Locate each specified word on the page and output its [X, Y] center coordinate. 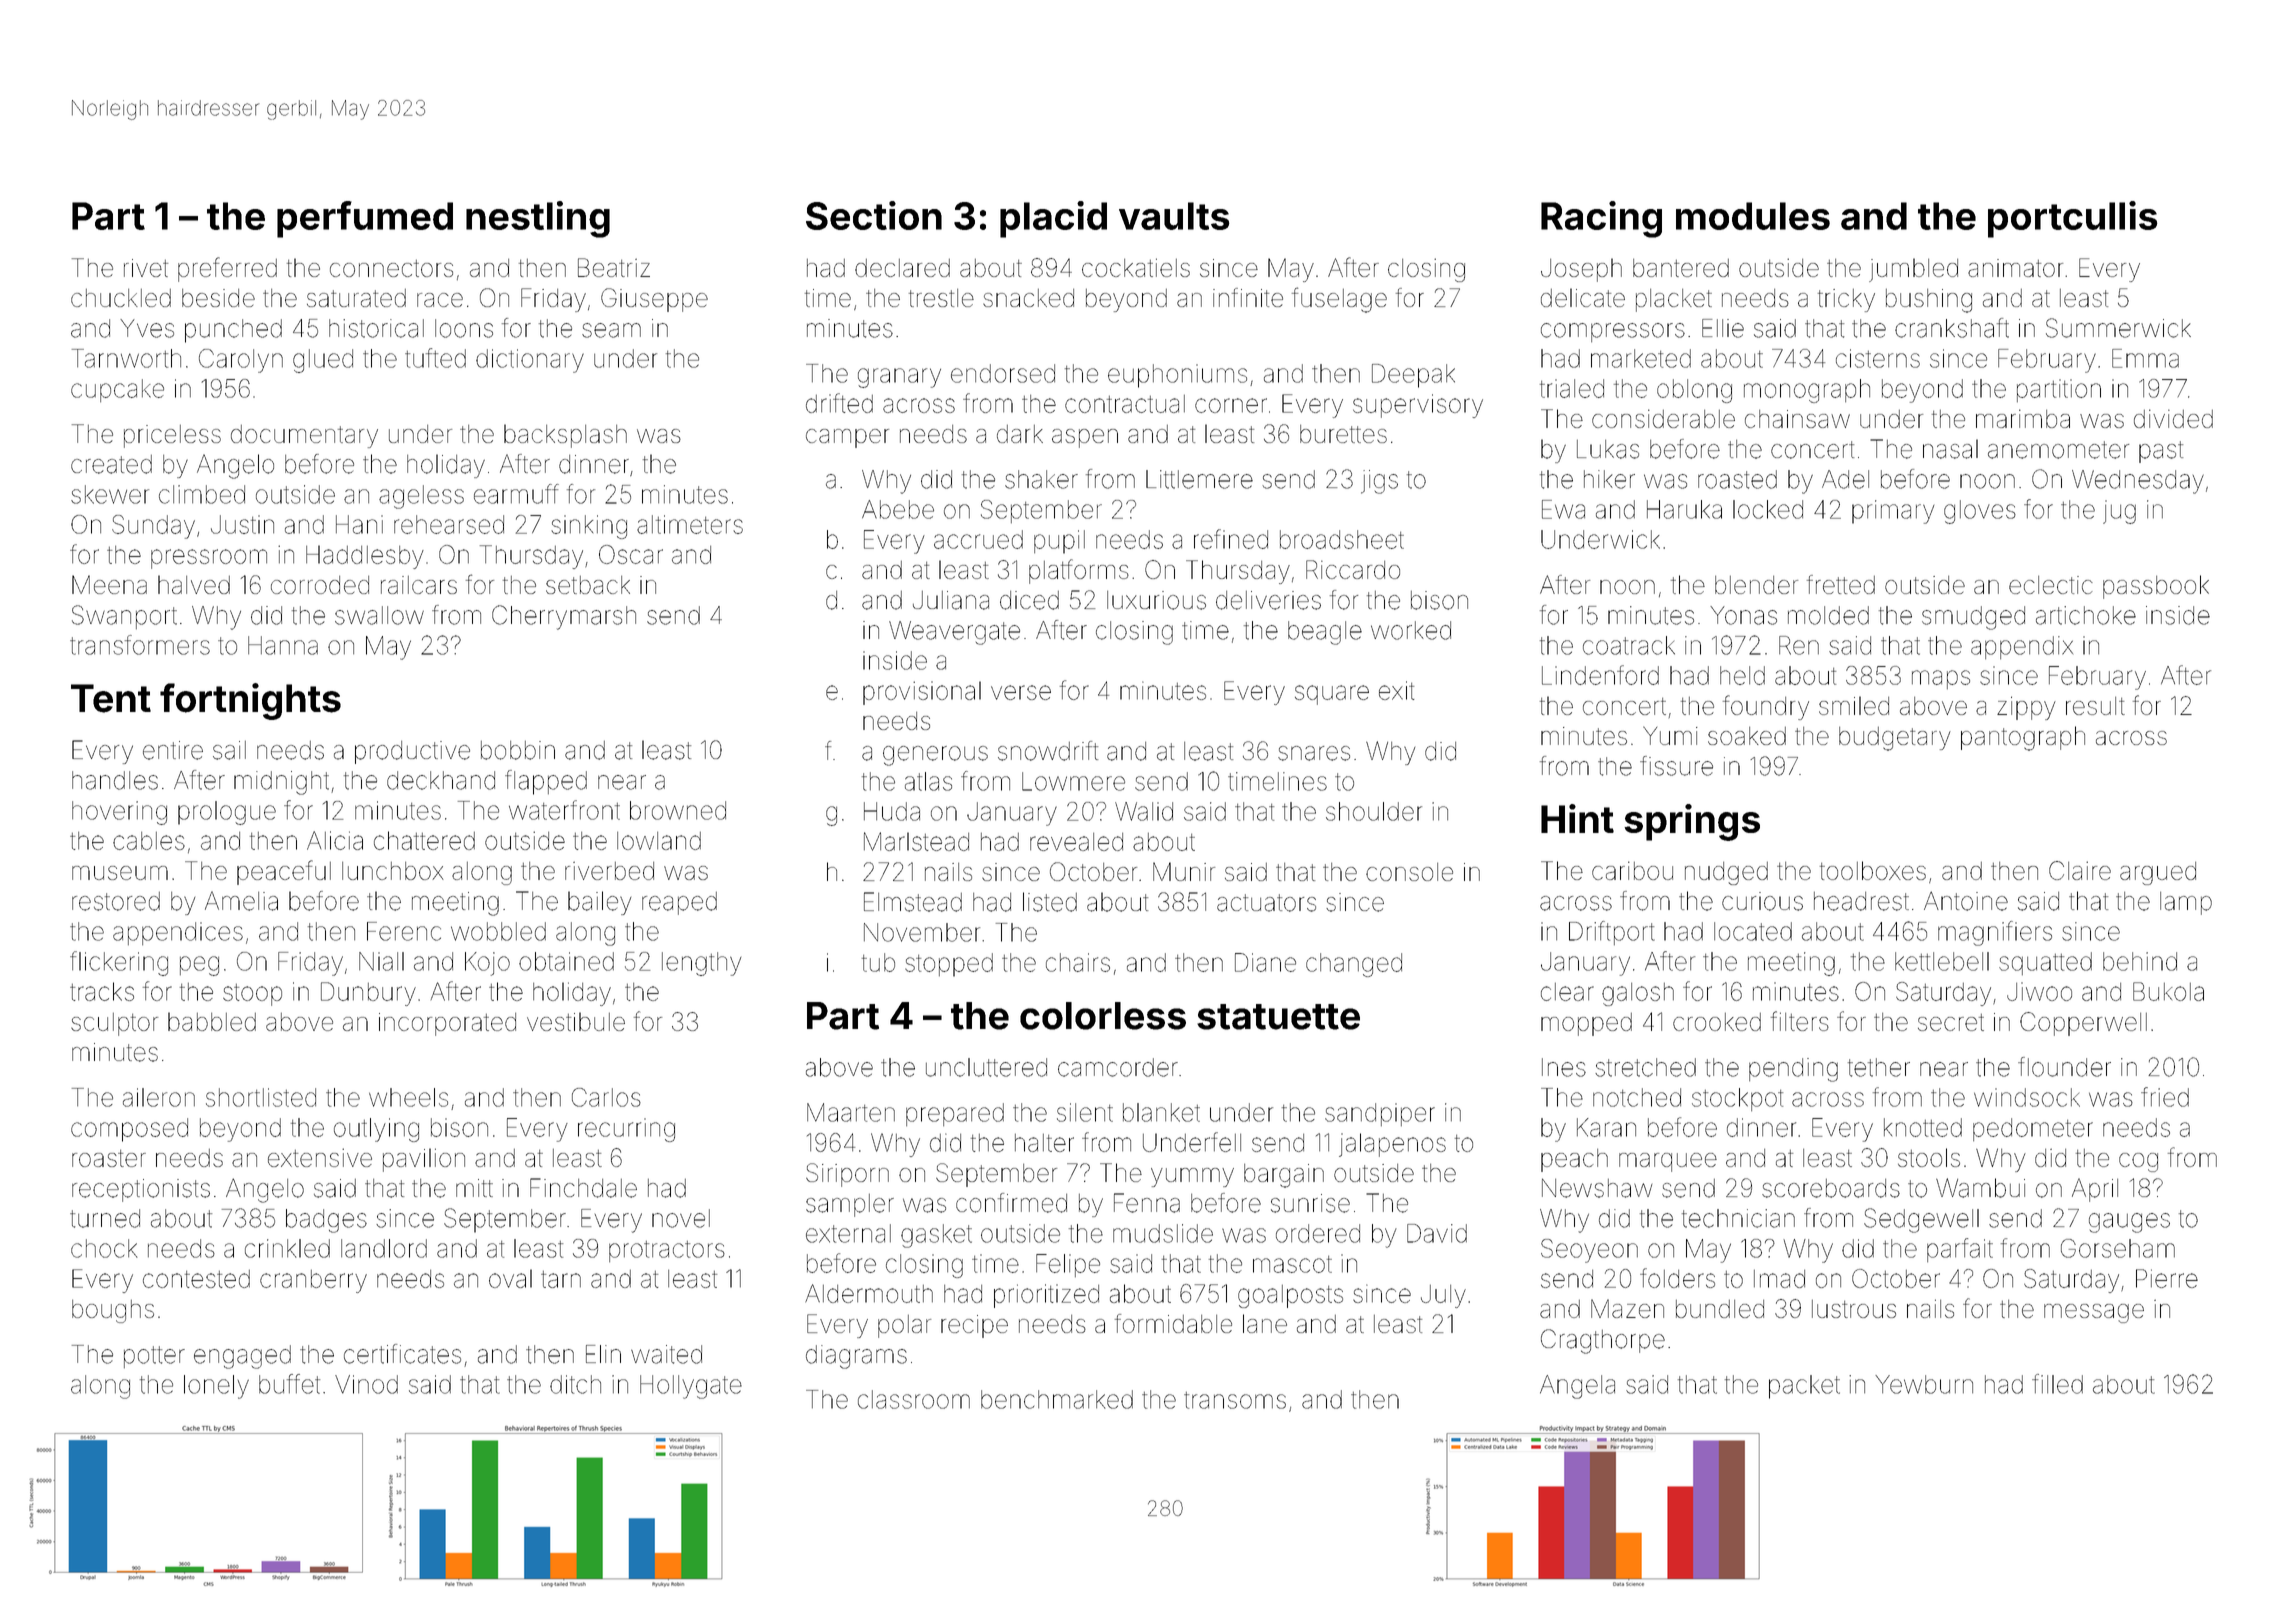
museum [120, 873]
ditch [575, 1384]
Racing [1601, 219]
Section [874, 215]
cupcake [117, 390]
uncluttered [986, 1067]
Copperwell [2083, 1024]
